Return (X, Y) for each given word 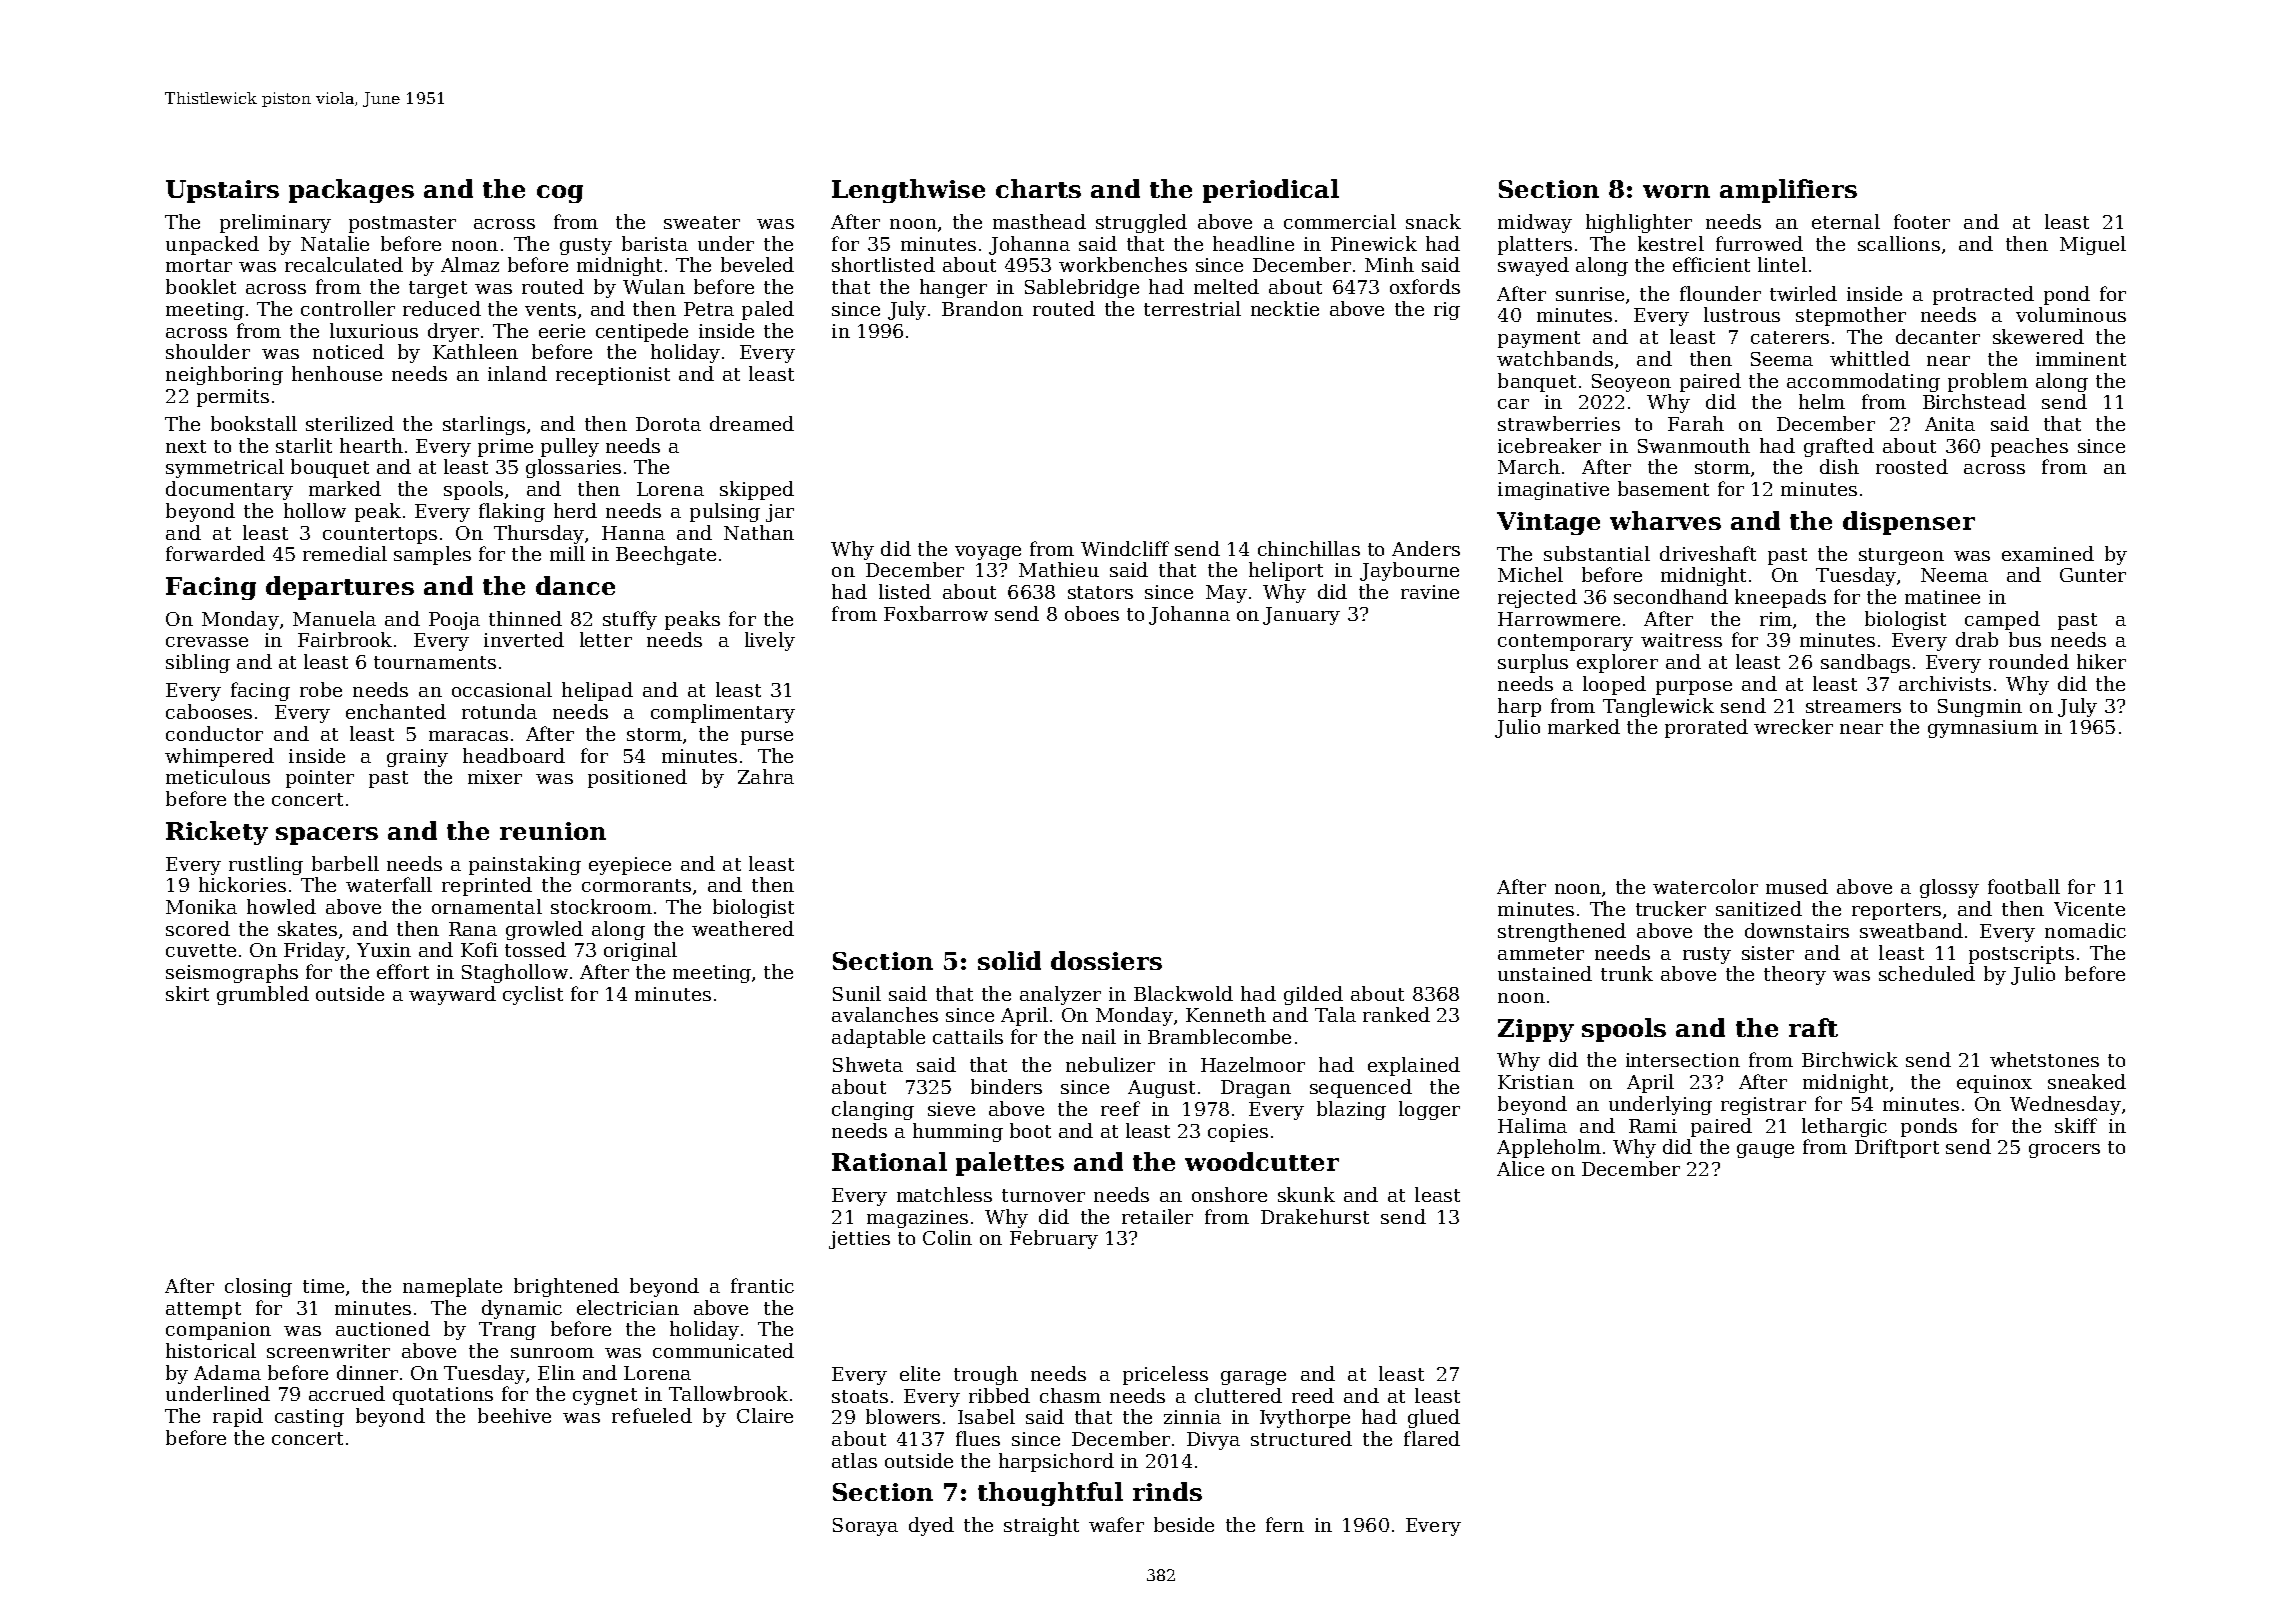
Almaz (470, 264)
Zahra (766, 776)
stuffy (630, 620)
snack (1433, 221)
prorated (1706, 728)
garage (1253, 1378)
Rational (889, 1161)
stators (1100, 592)
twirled (1803, 293)
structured (1301, 1438)
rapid (238, 1417)
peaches (2029, 447)
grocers (2064, 1151)
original (640, 951)
